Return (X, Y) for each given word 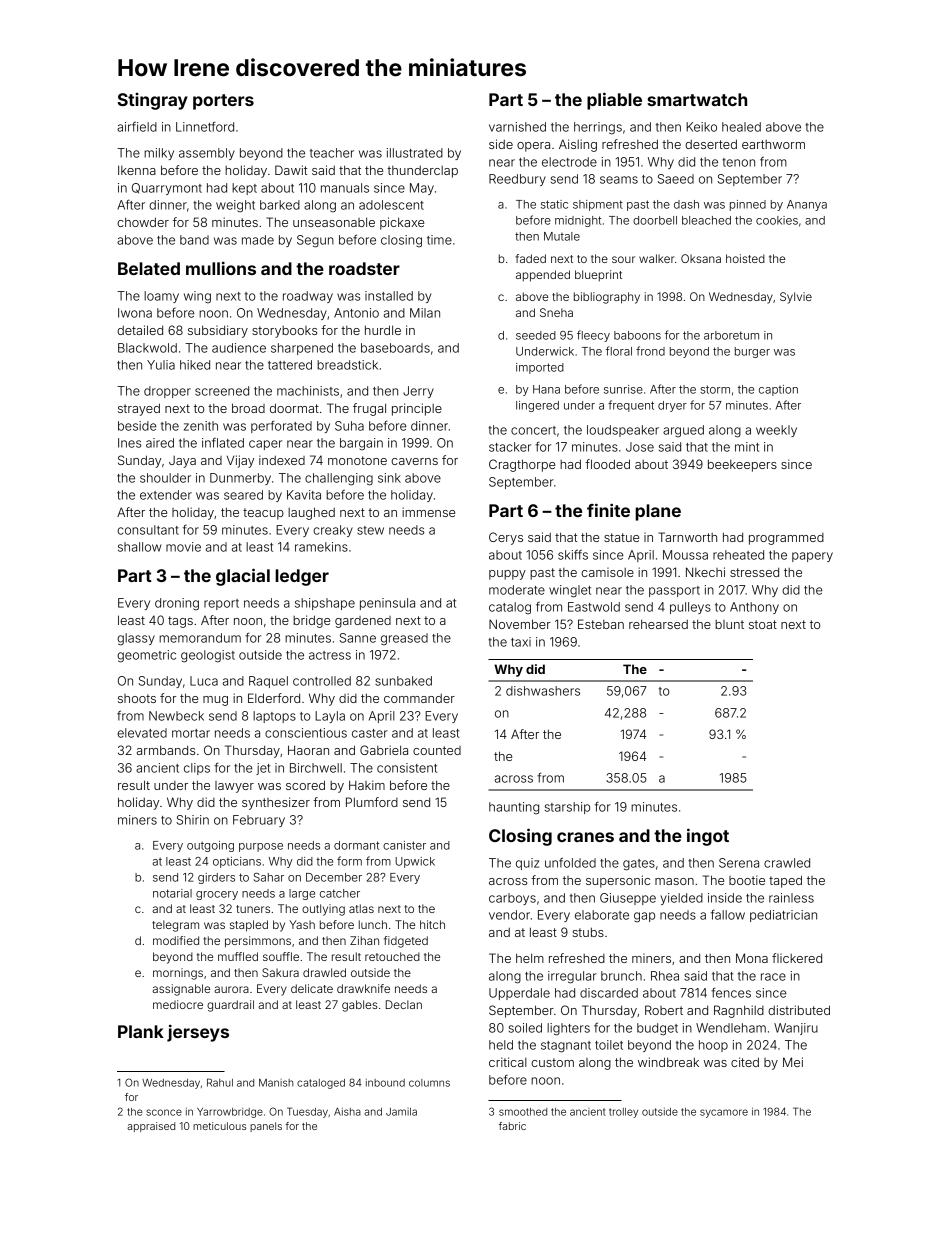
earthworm (773, 144)
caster (370, 733)
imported (540, 368)
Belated (149, 268)
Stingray (153, 101)
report (221, 604)
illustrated (415, 153)
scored (305, 785)
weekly (776, 431)
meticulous (219, 1126)
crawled (787, 863)
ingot (708, 837)
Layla (330, 717)
